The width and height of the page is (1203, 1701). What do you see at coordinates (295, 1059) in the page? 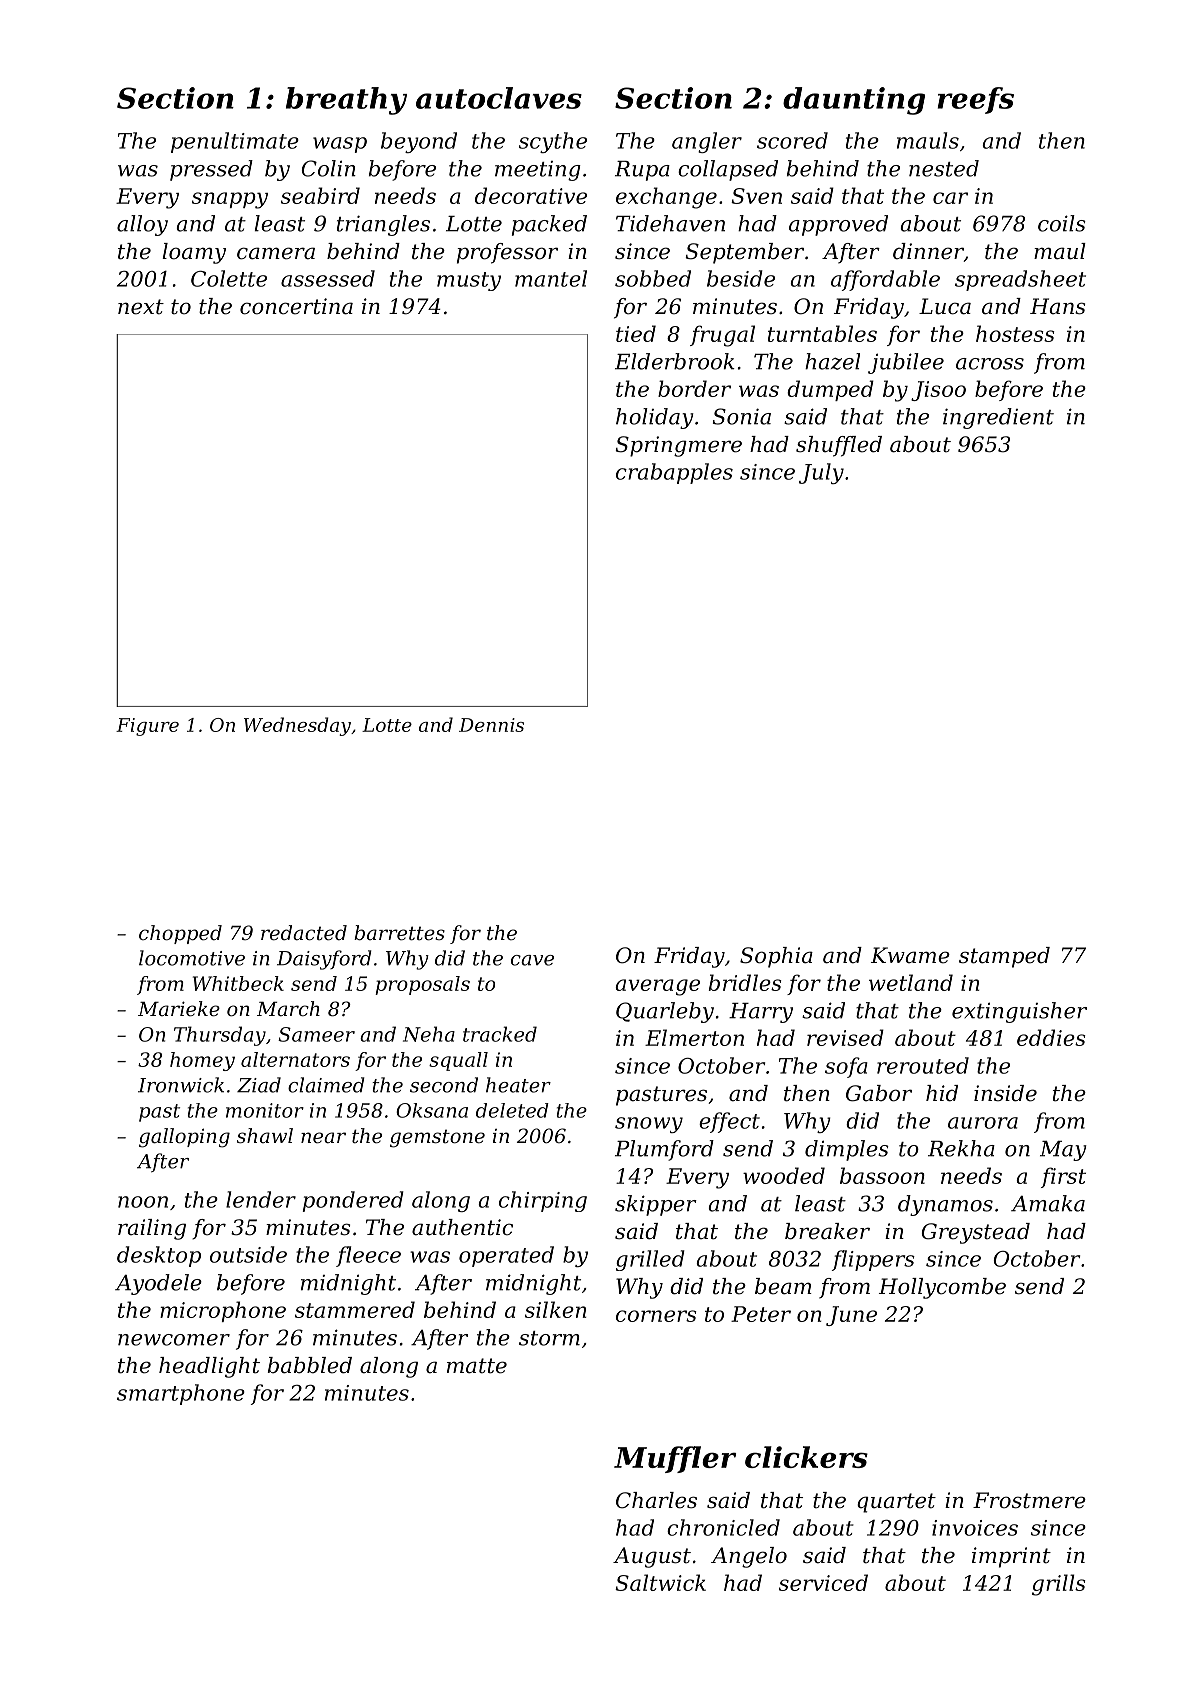
I see `alternators` at bounding box center [295, 1059].
